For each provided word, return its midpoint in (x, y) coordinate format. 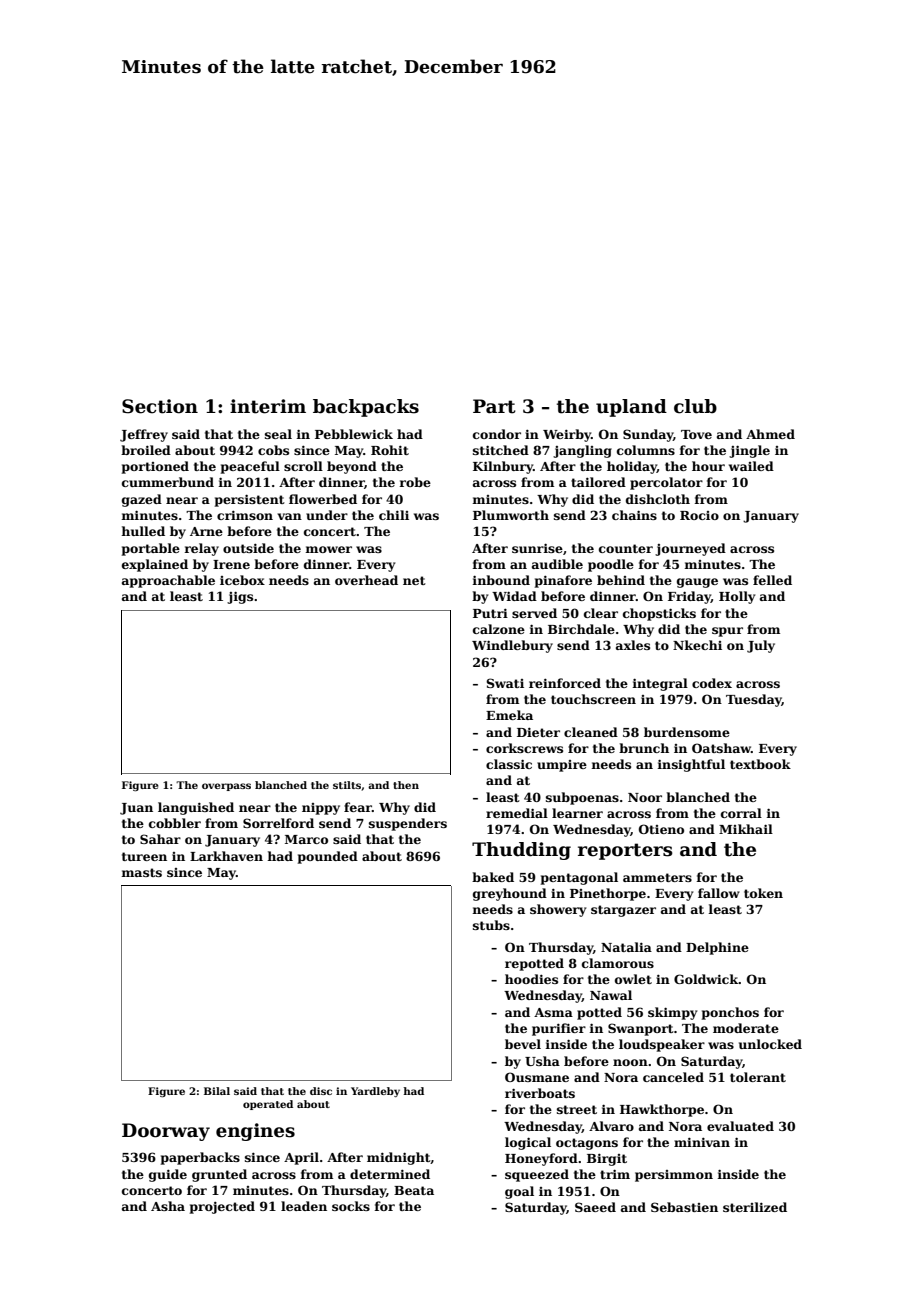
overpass (226, 787)
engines (255, 1132)
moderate (746, 1028)
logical (528, 1143)
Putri (490, 613)
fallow (719, 893)
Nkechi (697, 645)
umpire (562, 766)
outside (248, 548)
